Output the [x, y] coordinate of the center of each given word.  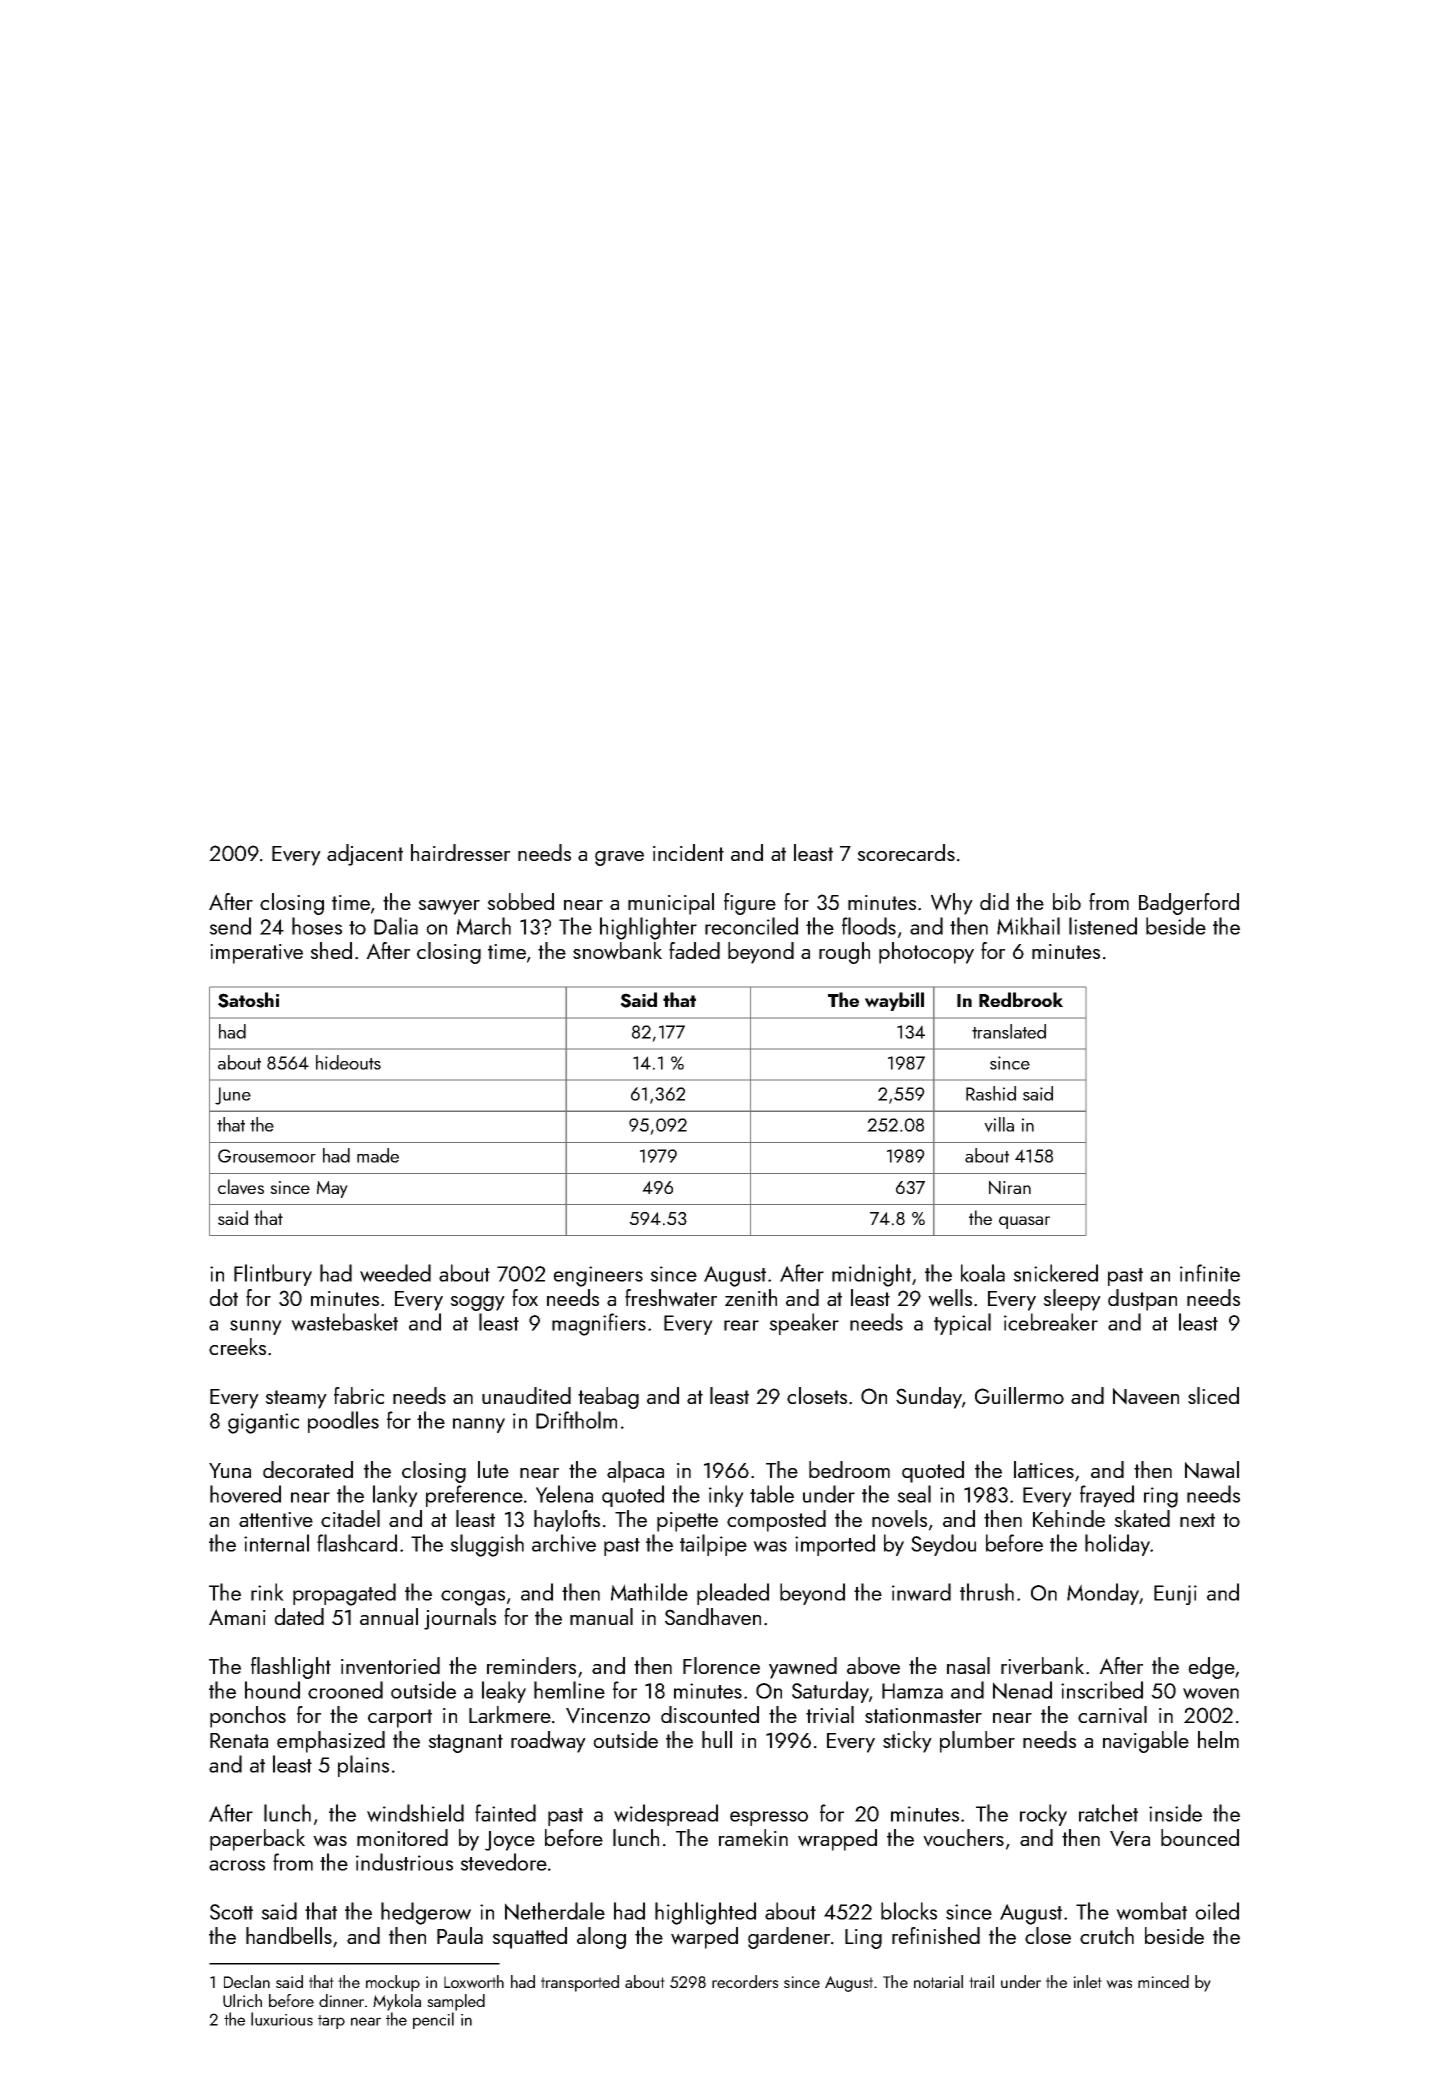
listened [1103, 926]
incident [688, 852]
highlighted [705, 1913]
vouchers [963, 1838]
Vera [1130, 1839]
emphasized [331, 1742]
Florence [721, 1665]
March [484, 926]
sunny [256, 1327]
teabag [608, 1398]
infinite [1210, 1273]
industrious [404, 1862]
